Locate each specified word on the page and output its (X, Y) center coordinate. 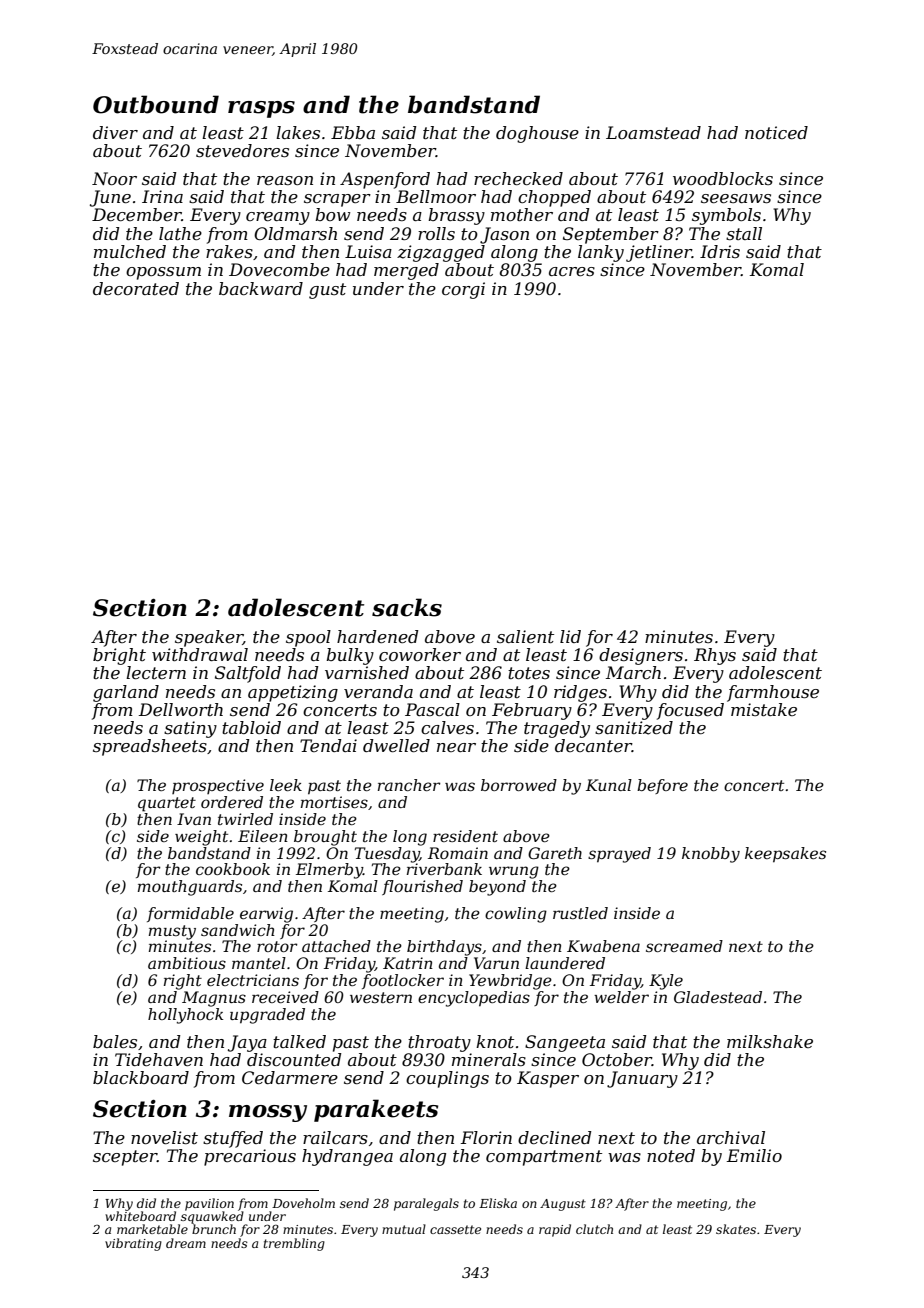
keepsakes (785, 855)
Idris (720, 251)
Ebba (353, 132)
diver (115, 132)
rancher (409, 785)
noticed (776, 132)
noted (671, 1155)
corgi (463, 290)
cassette (455, 1229)
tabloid (251, 727)
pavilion (209, 1204)
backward (261, 288)
